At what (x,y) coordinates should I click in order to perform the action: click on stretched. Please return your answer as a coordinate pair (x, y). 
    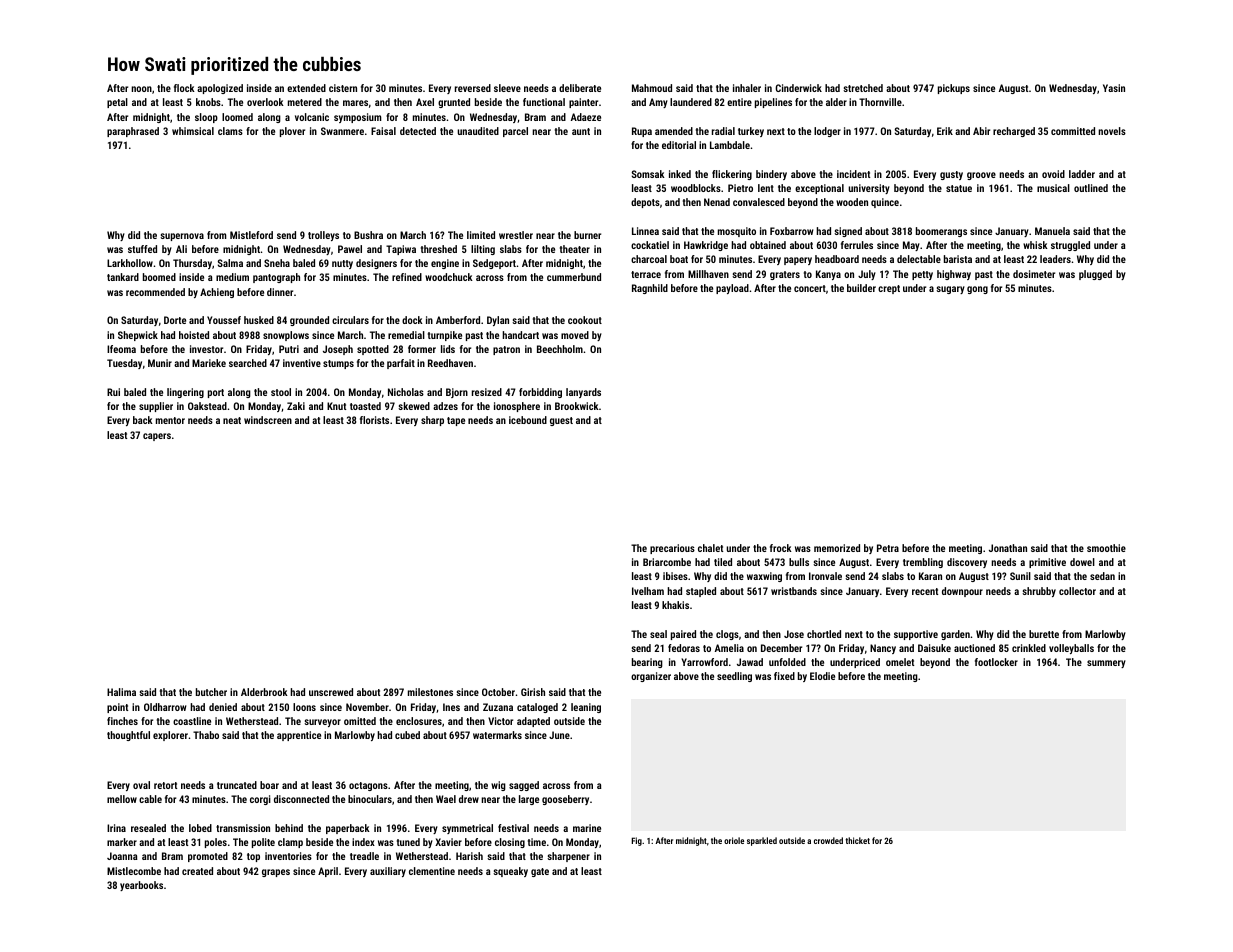
    Looking at the image, I should click on (863, 88).
